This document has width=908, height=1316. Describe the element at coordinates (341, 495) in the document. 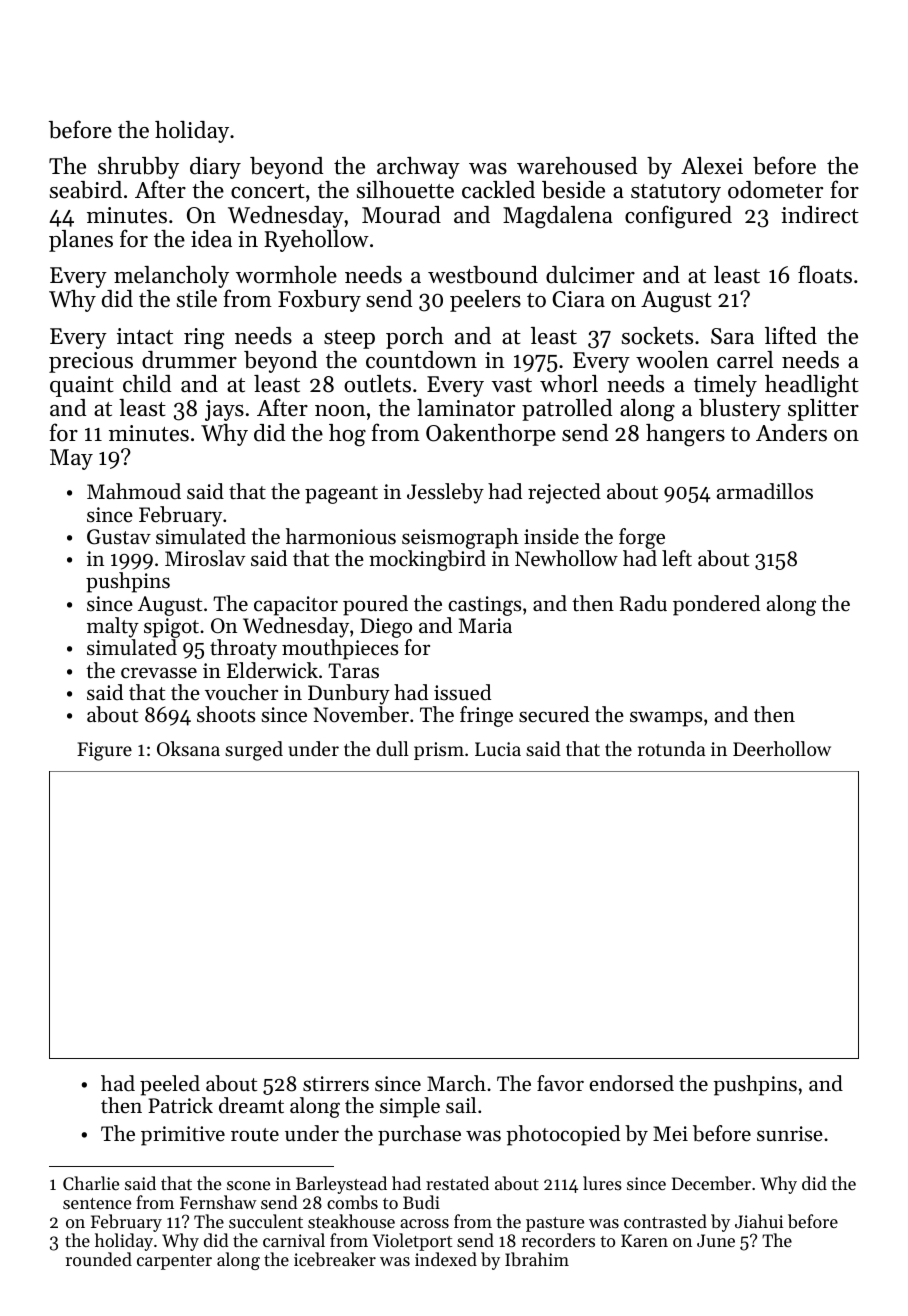

I see `pageant` at that location.
